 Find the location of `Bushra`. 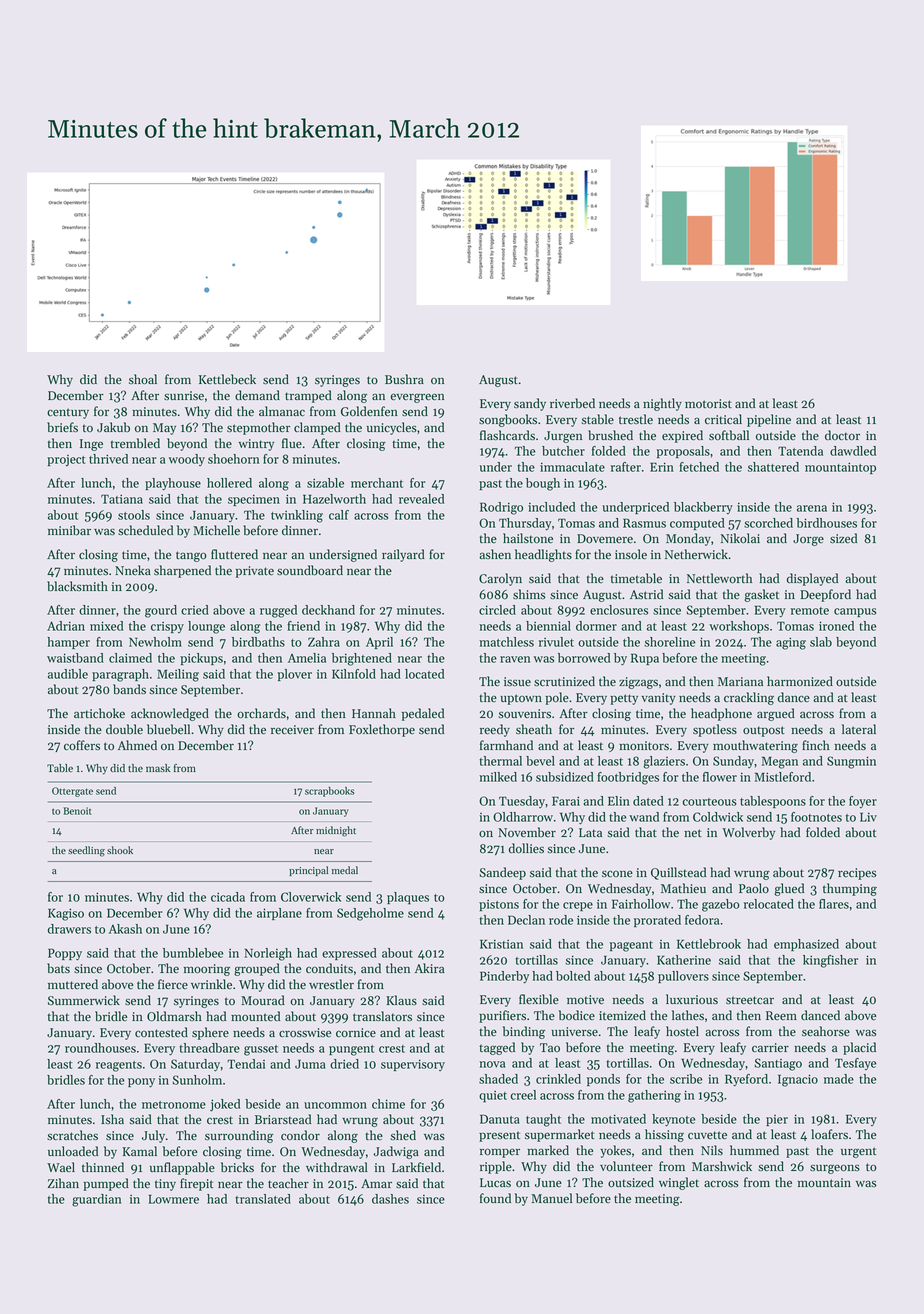

Bushra is located at coordinates (404, 379).
